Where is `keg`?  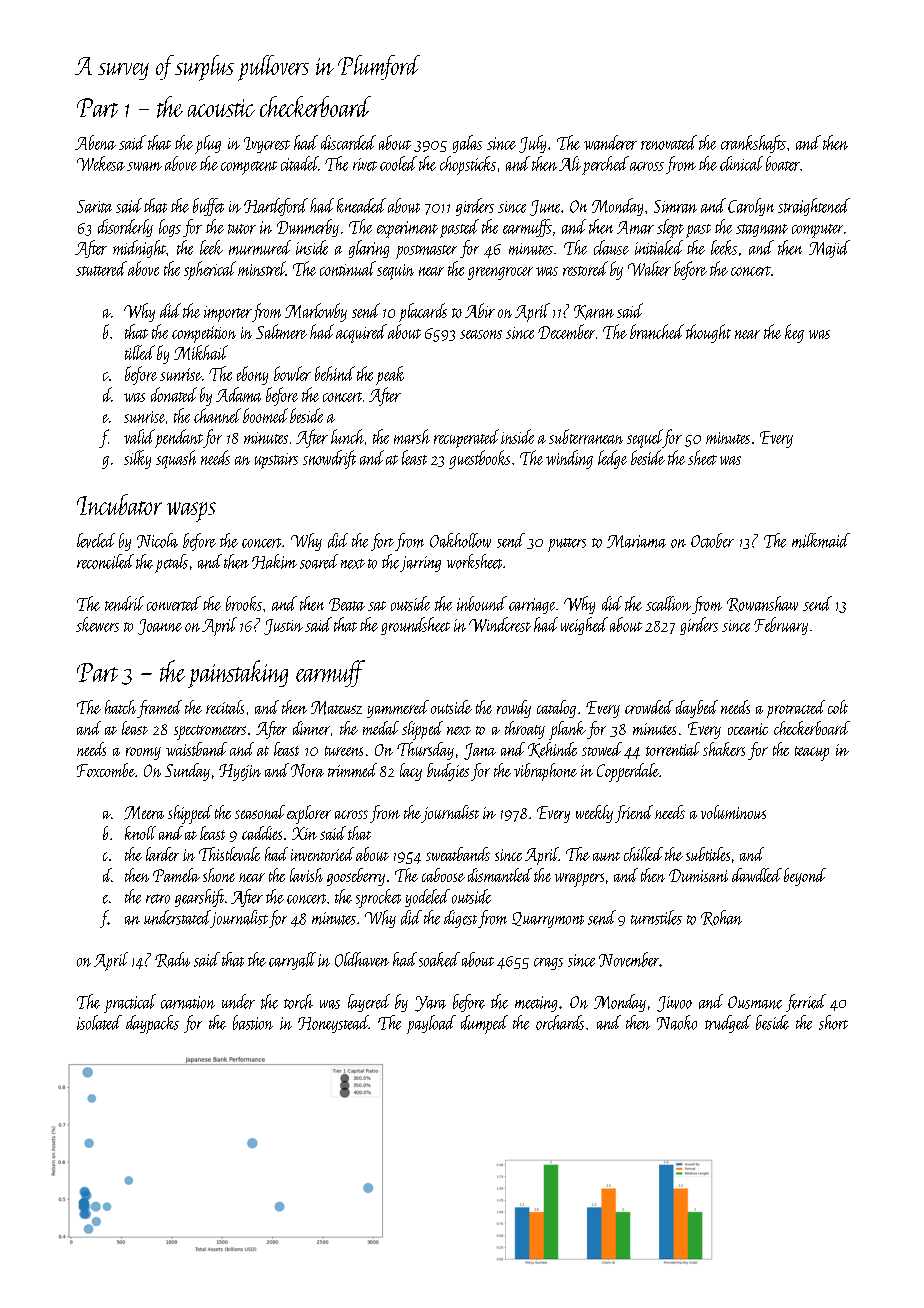
keg is located at coordinates (794, 333).
